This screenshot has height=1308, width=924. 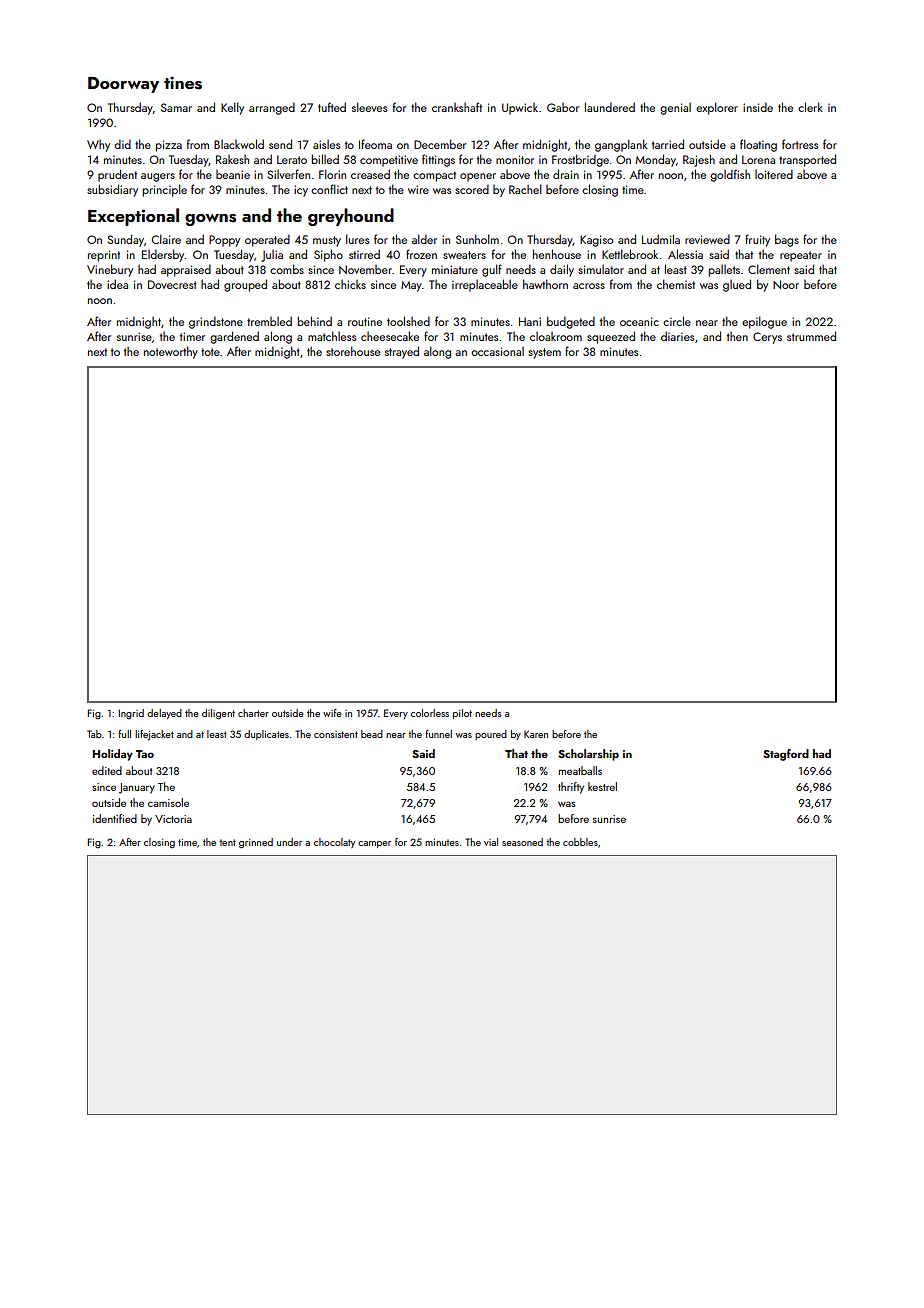 What do you see at coordinates (786, 755) in the screenshot?
I see `Stagford` at bounding box center [786, 755].
